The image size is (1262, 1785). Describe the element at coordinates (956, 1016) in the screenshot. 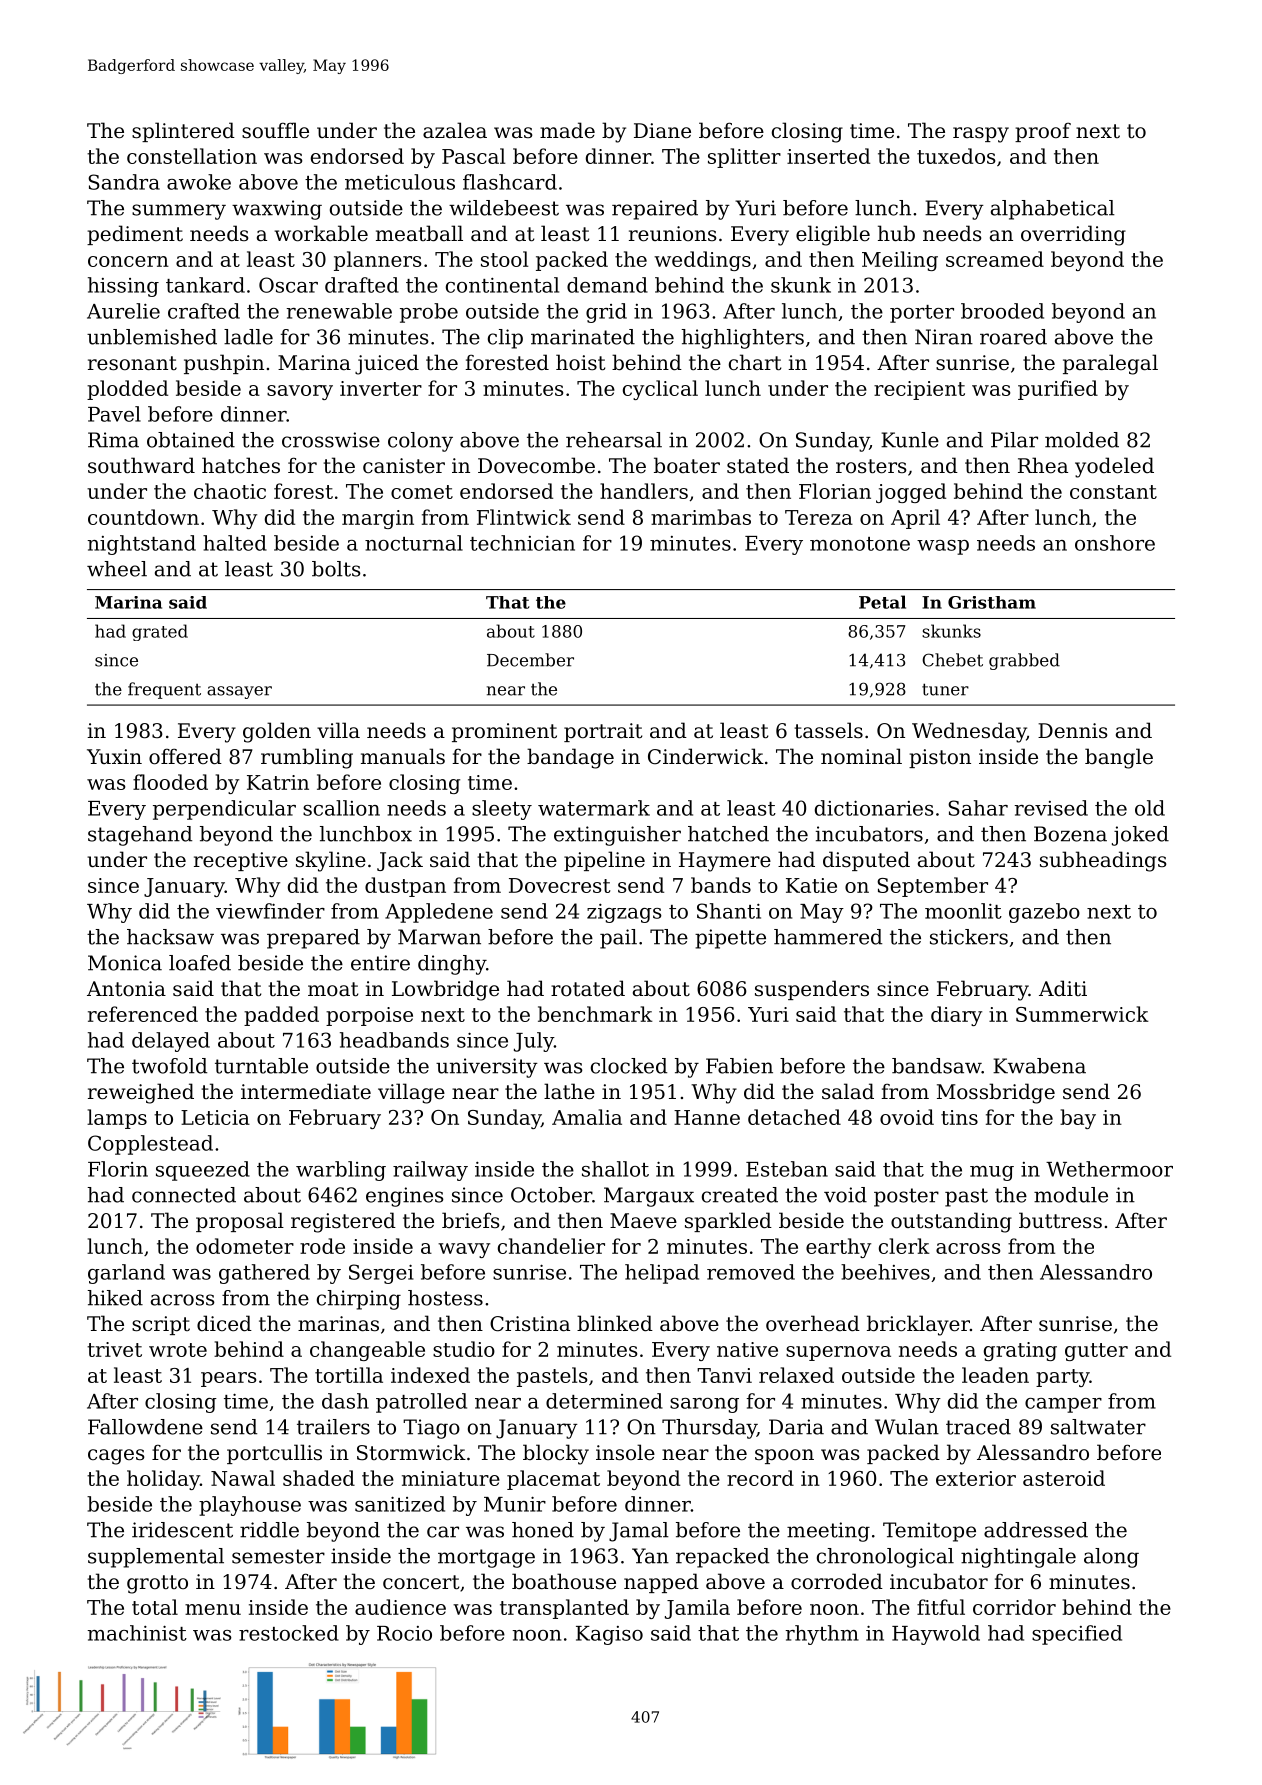

I see `diary` at that location.
